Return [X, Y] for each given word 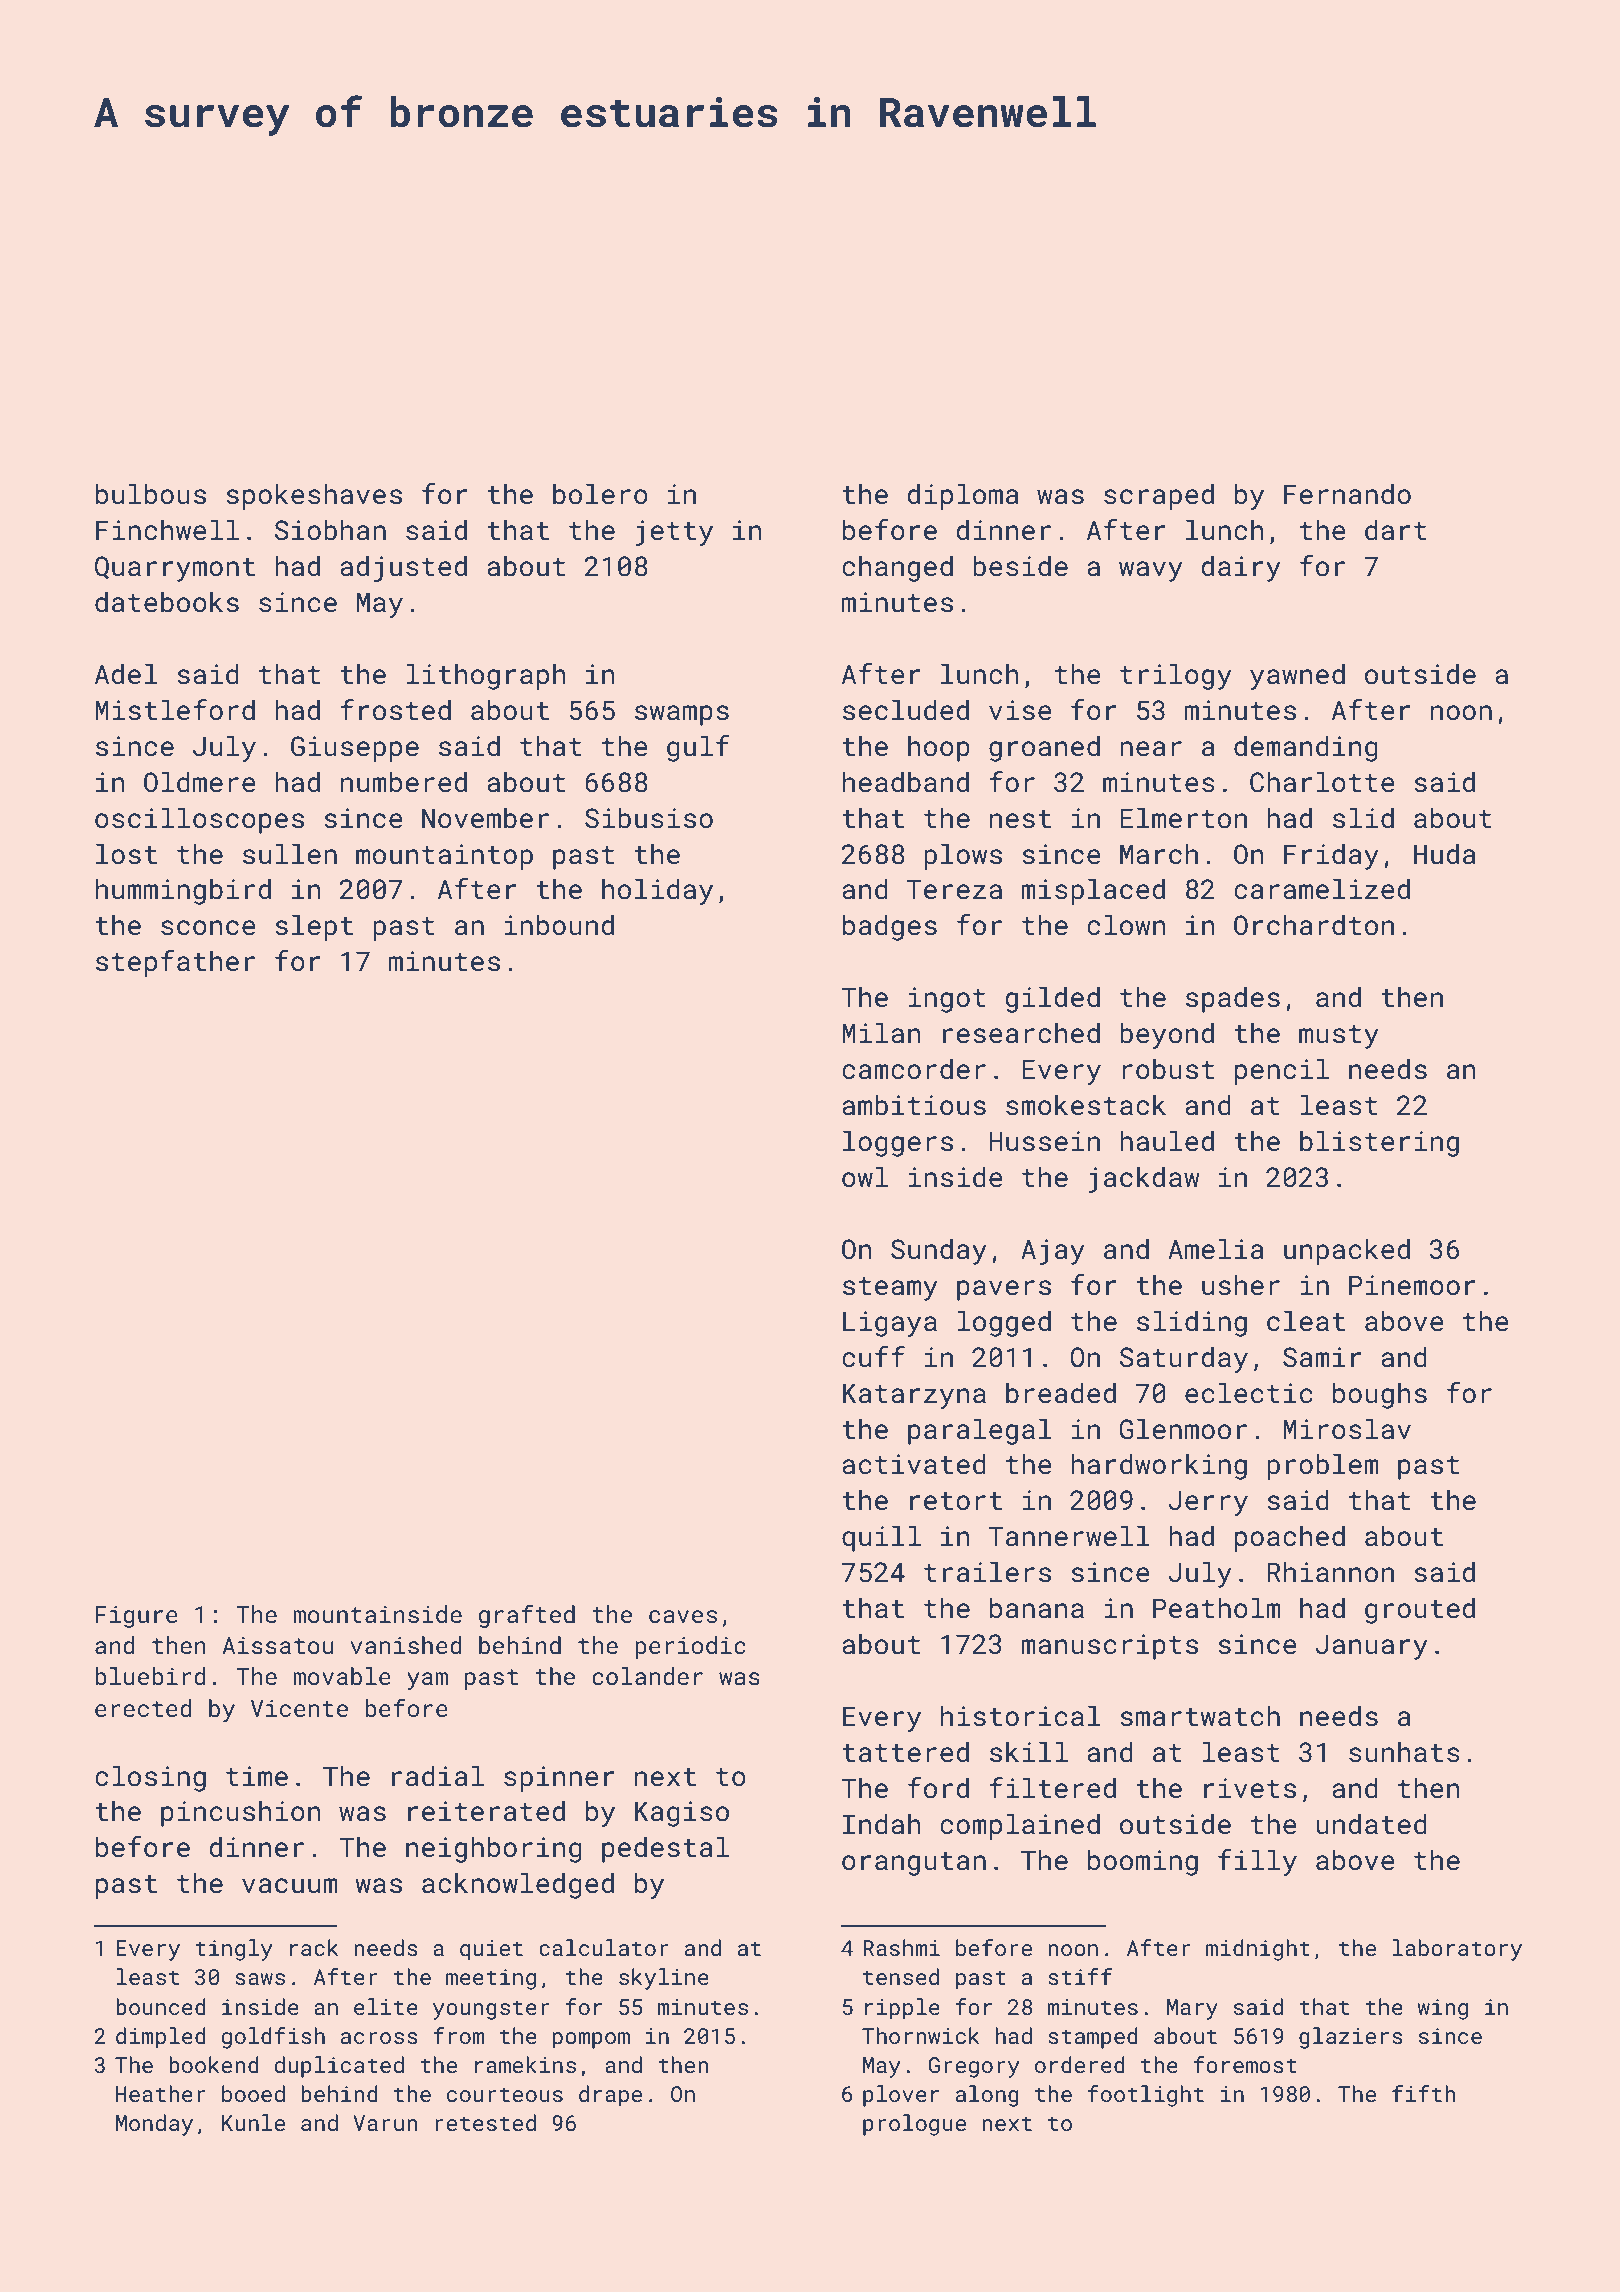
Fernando [1347, 494]
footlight [1146, 2096]
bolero [600, 494]
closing [150, 1778]
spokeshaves [314, 496]
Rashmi [901, 1947]
